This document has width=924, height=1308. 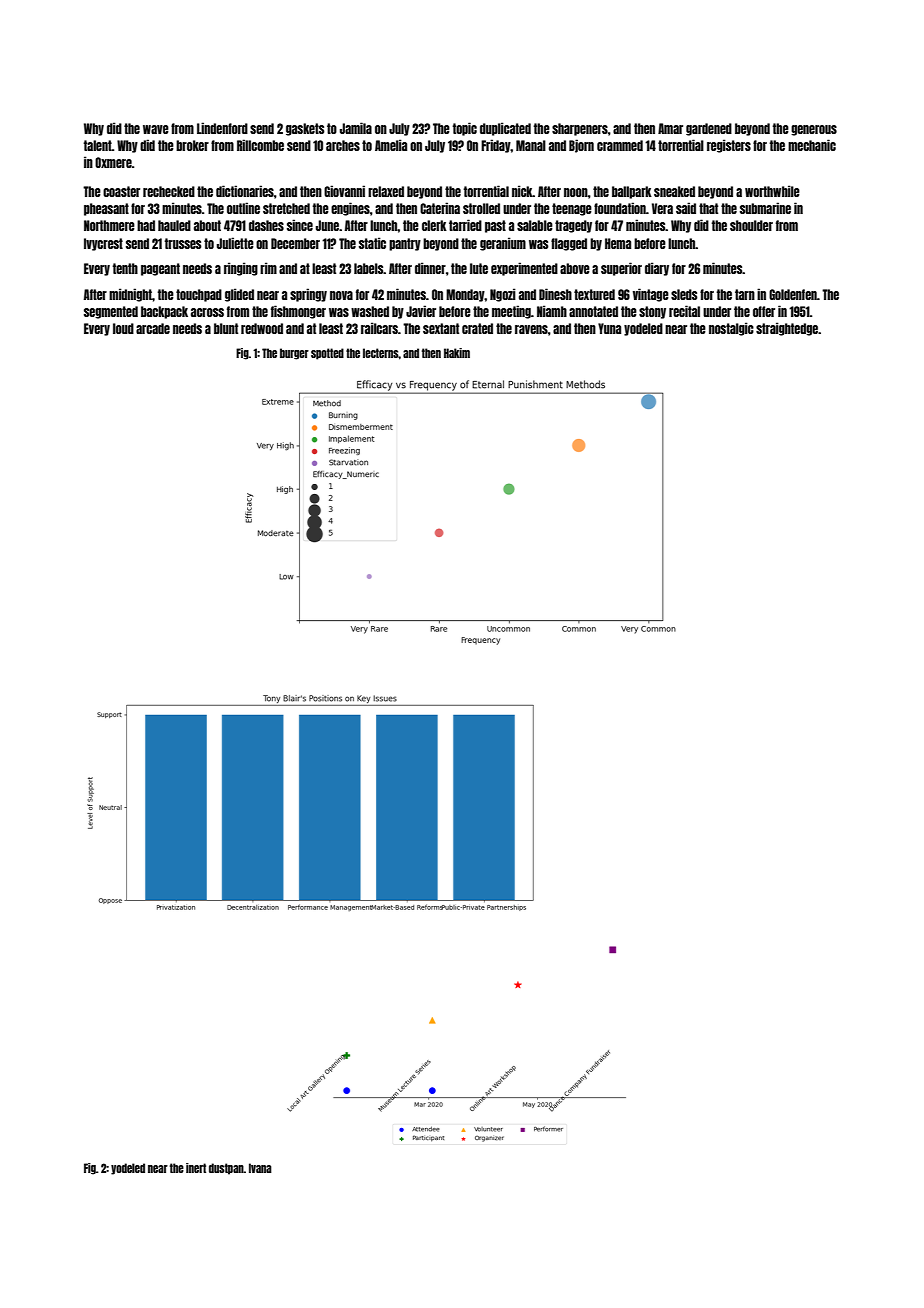 What do you see at coordinates (457, 353) in the document?
I see `Hakim` at bounding box center [457, 353].
